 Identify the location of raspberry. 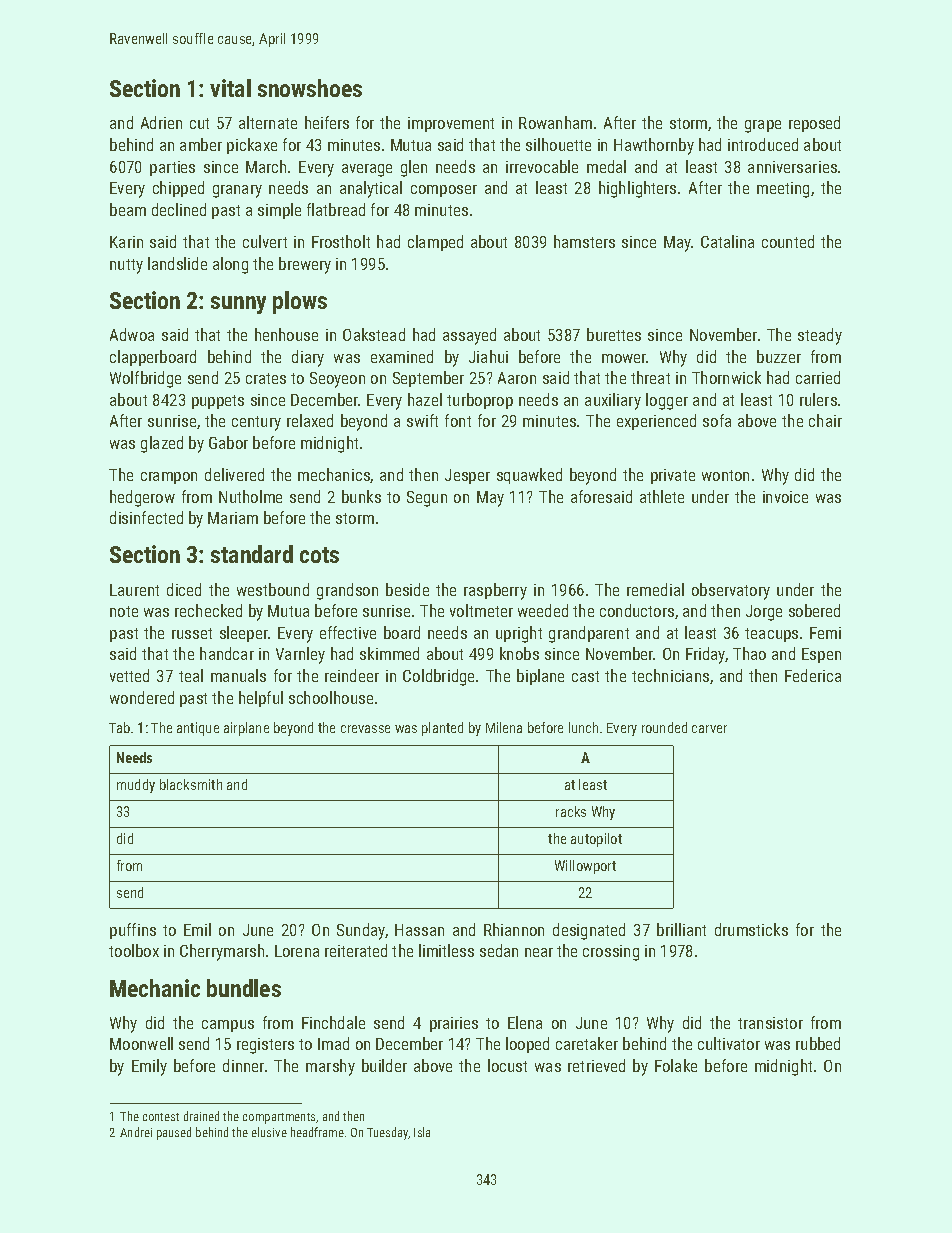
(495, 591).
